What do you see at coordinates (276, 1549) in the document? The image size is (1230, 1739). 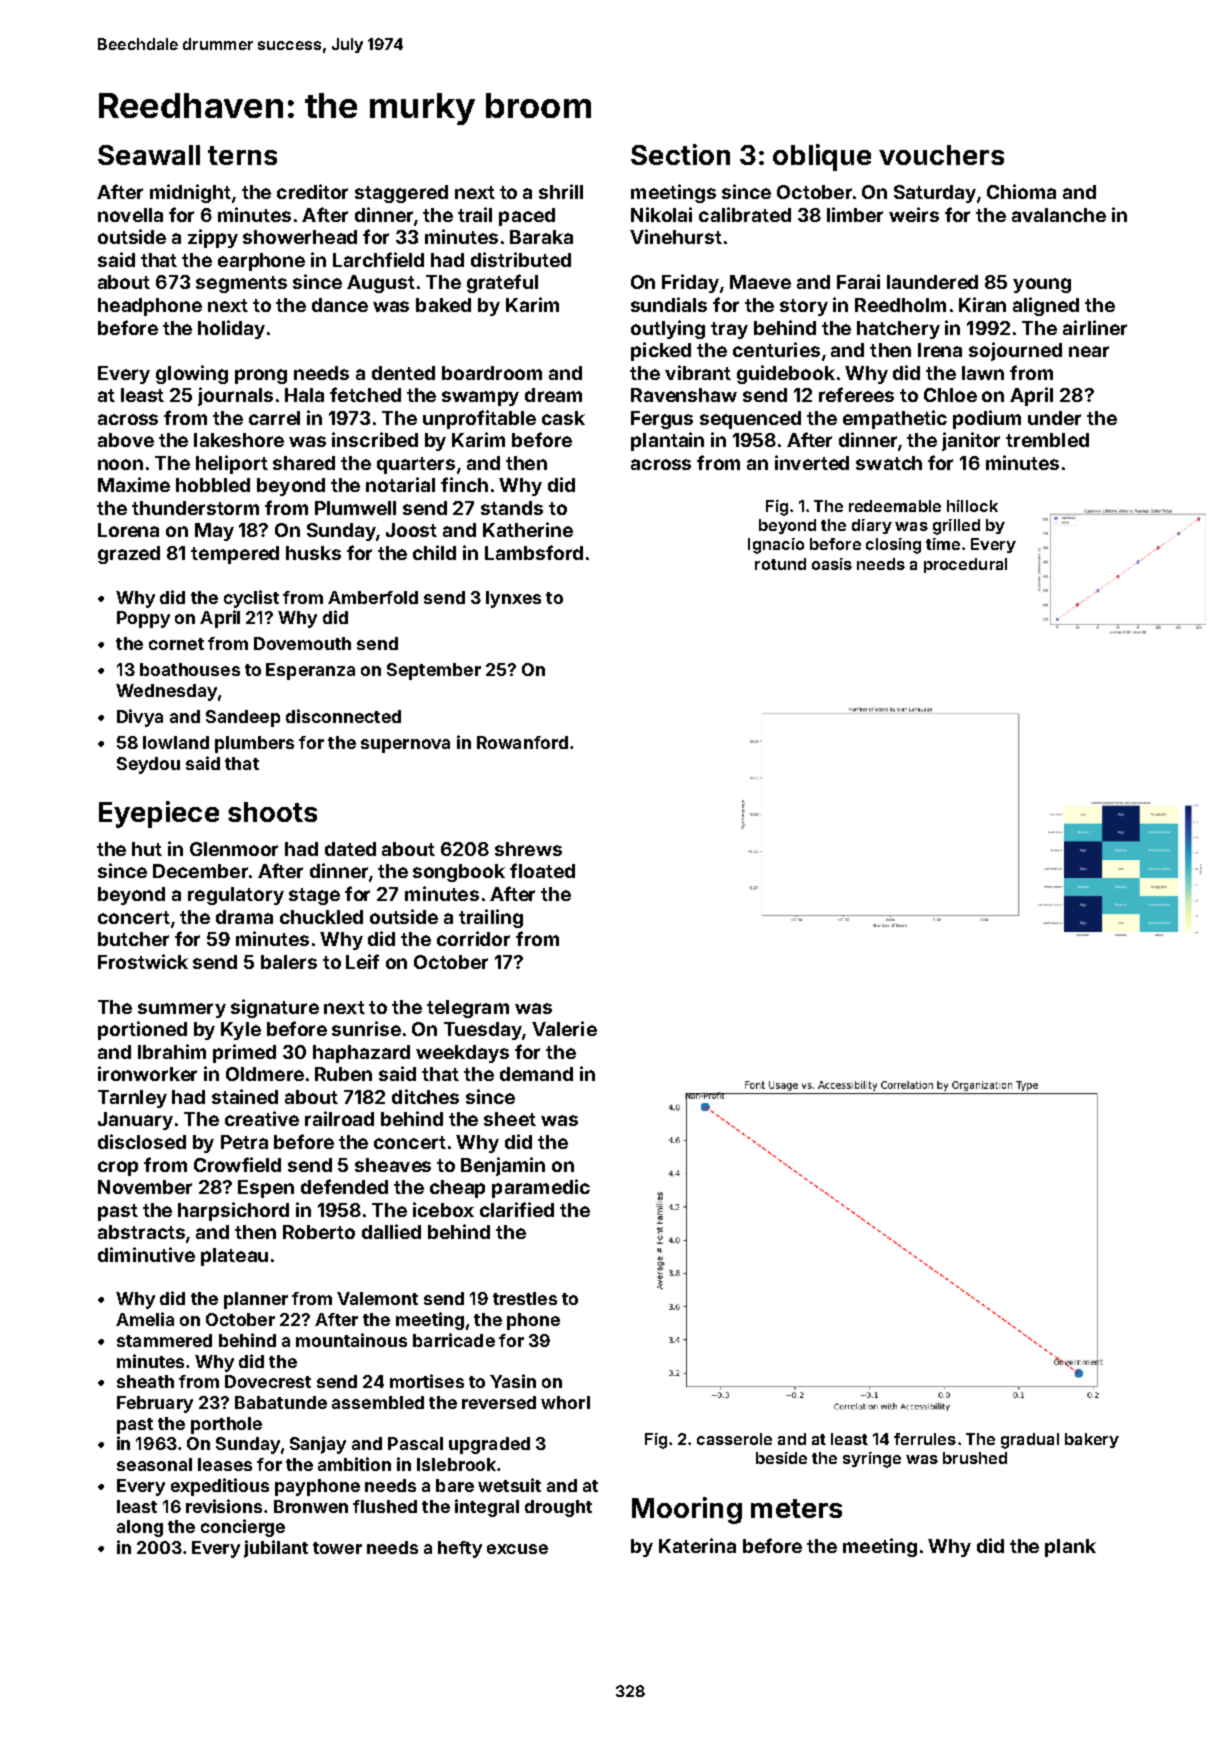 I see `jubilant` at bounding box center [276, 1549].
